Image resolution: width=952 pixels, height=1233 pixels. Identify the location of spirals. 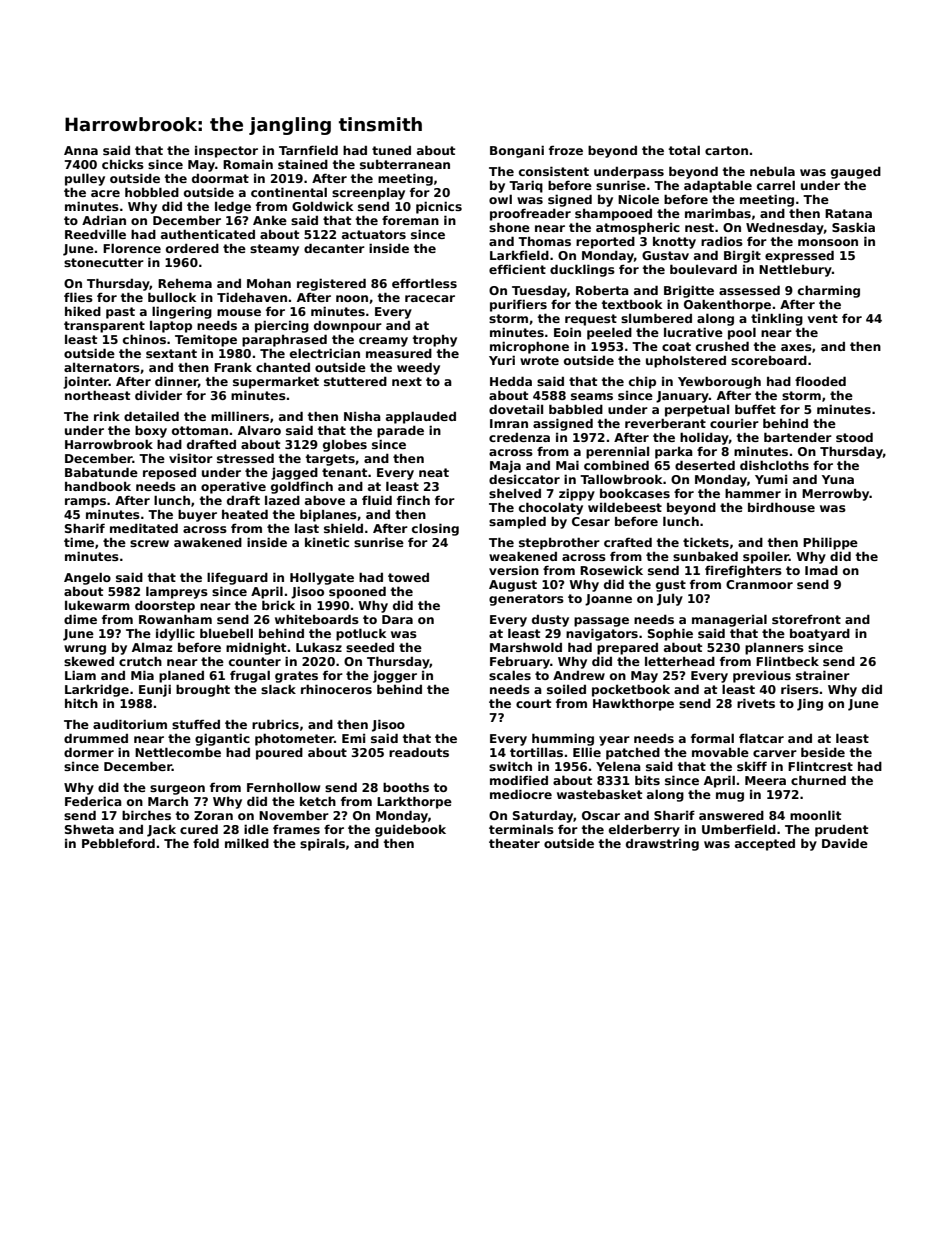
(322, 845).
